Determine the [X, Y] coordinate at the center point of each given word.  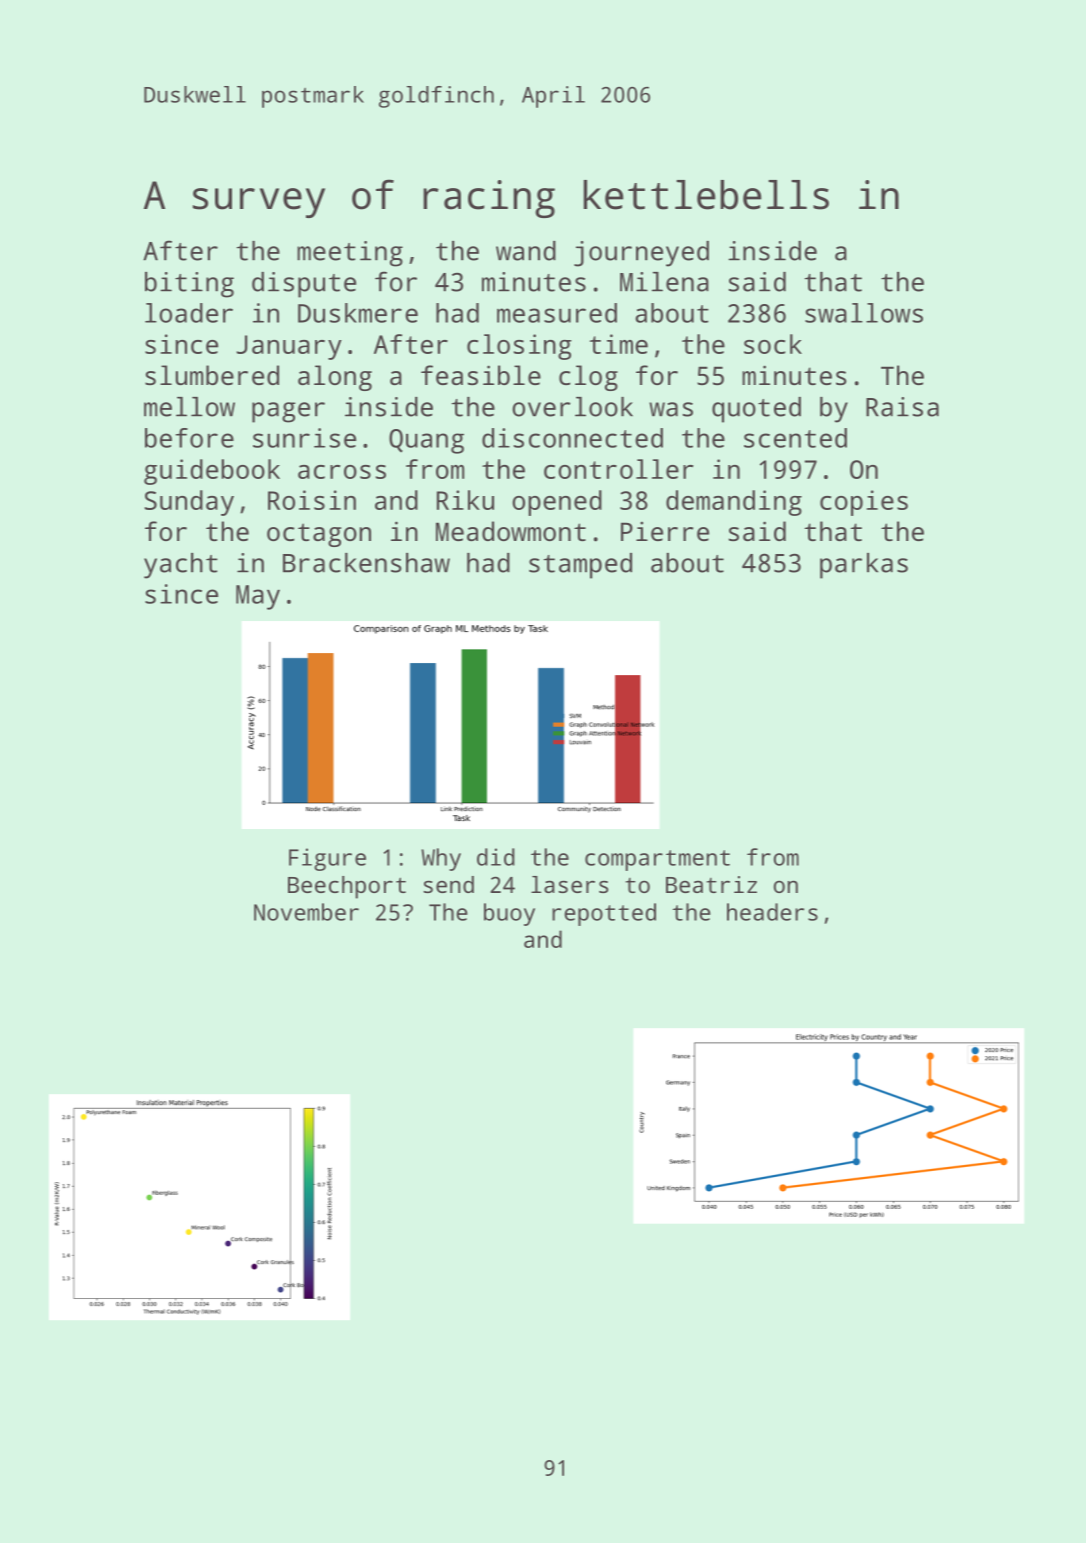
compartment [657, 860]
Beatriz [711, 884]
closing [519, 347]
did [496, 857]
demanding [734, 503]
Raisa [902, 407]
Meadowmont [511, 531]
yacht [181, 566]
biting [189, 285]
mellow [189, 407]
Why [441, 859]
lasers [569, 884]
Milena [664, 282]
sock [773, 344]
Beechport [347, 887]
